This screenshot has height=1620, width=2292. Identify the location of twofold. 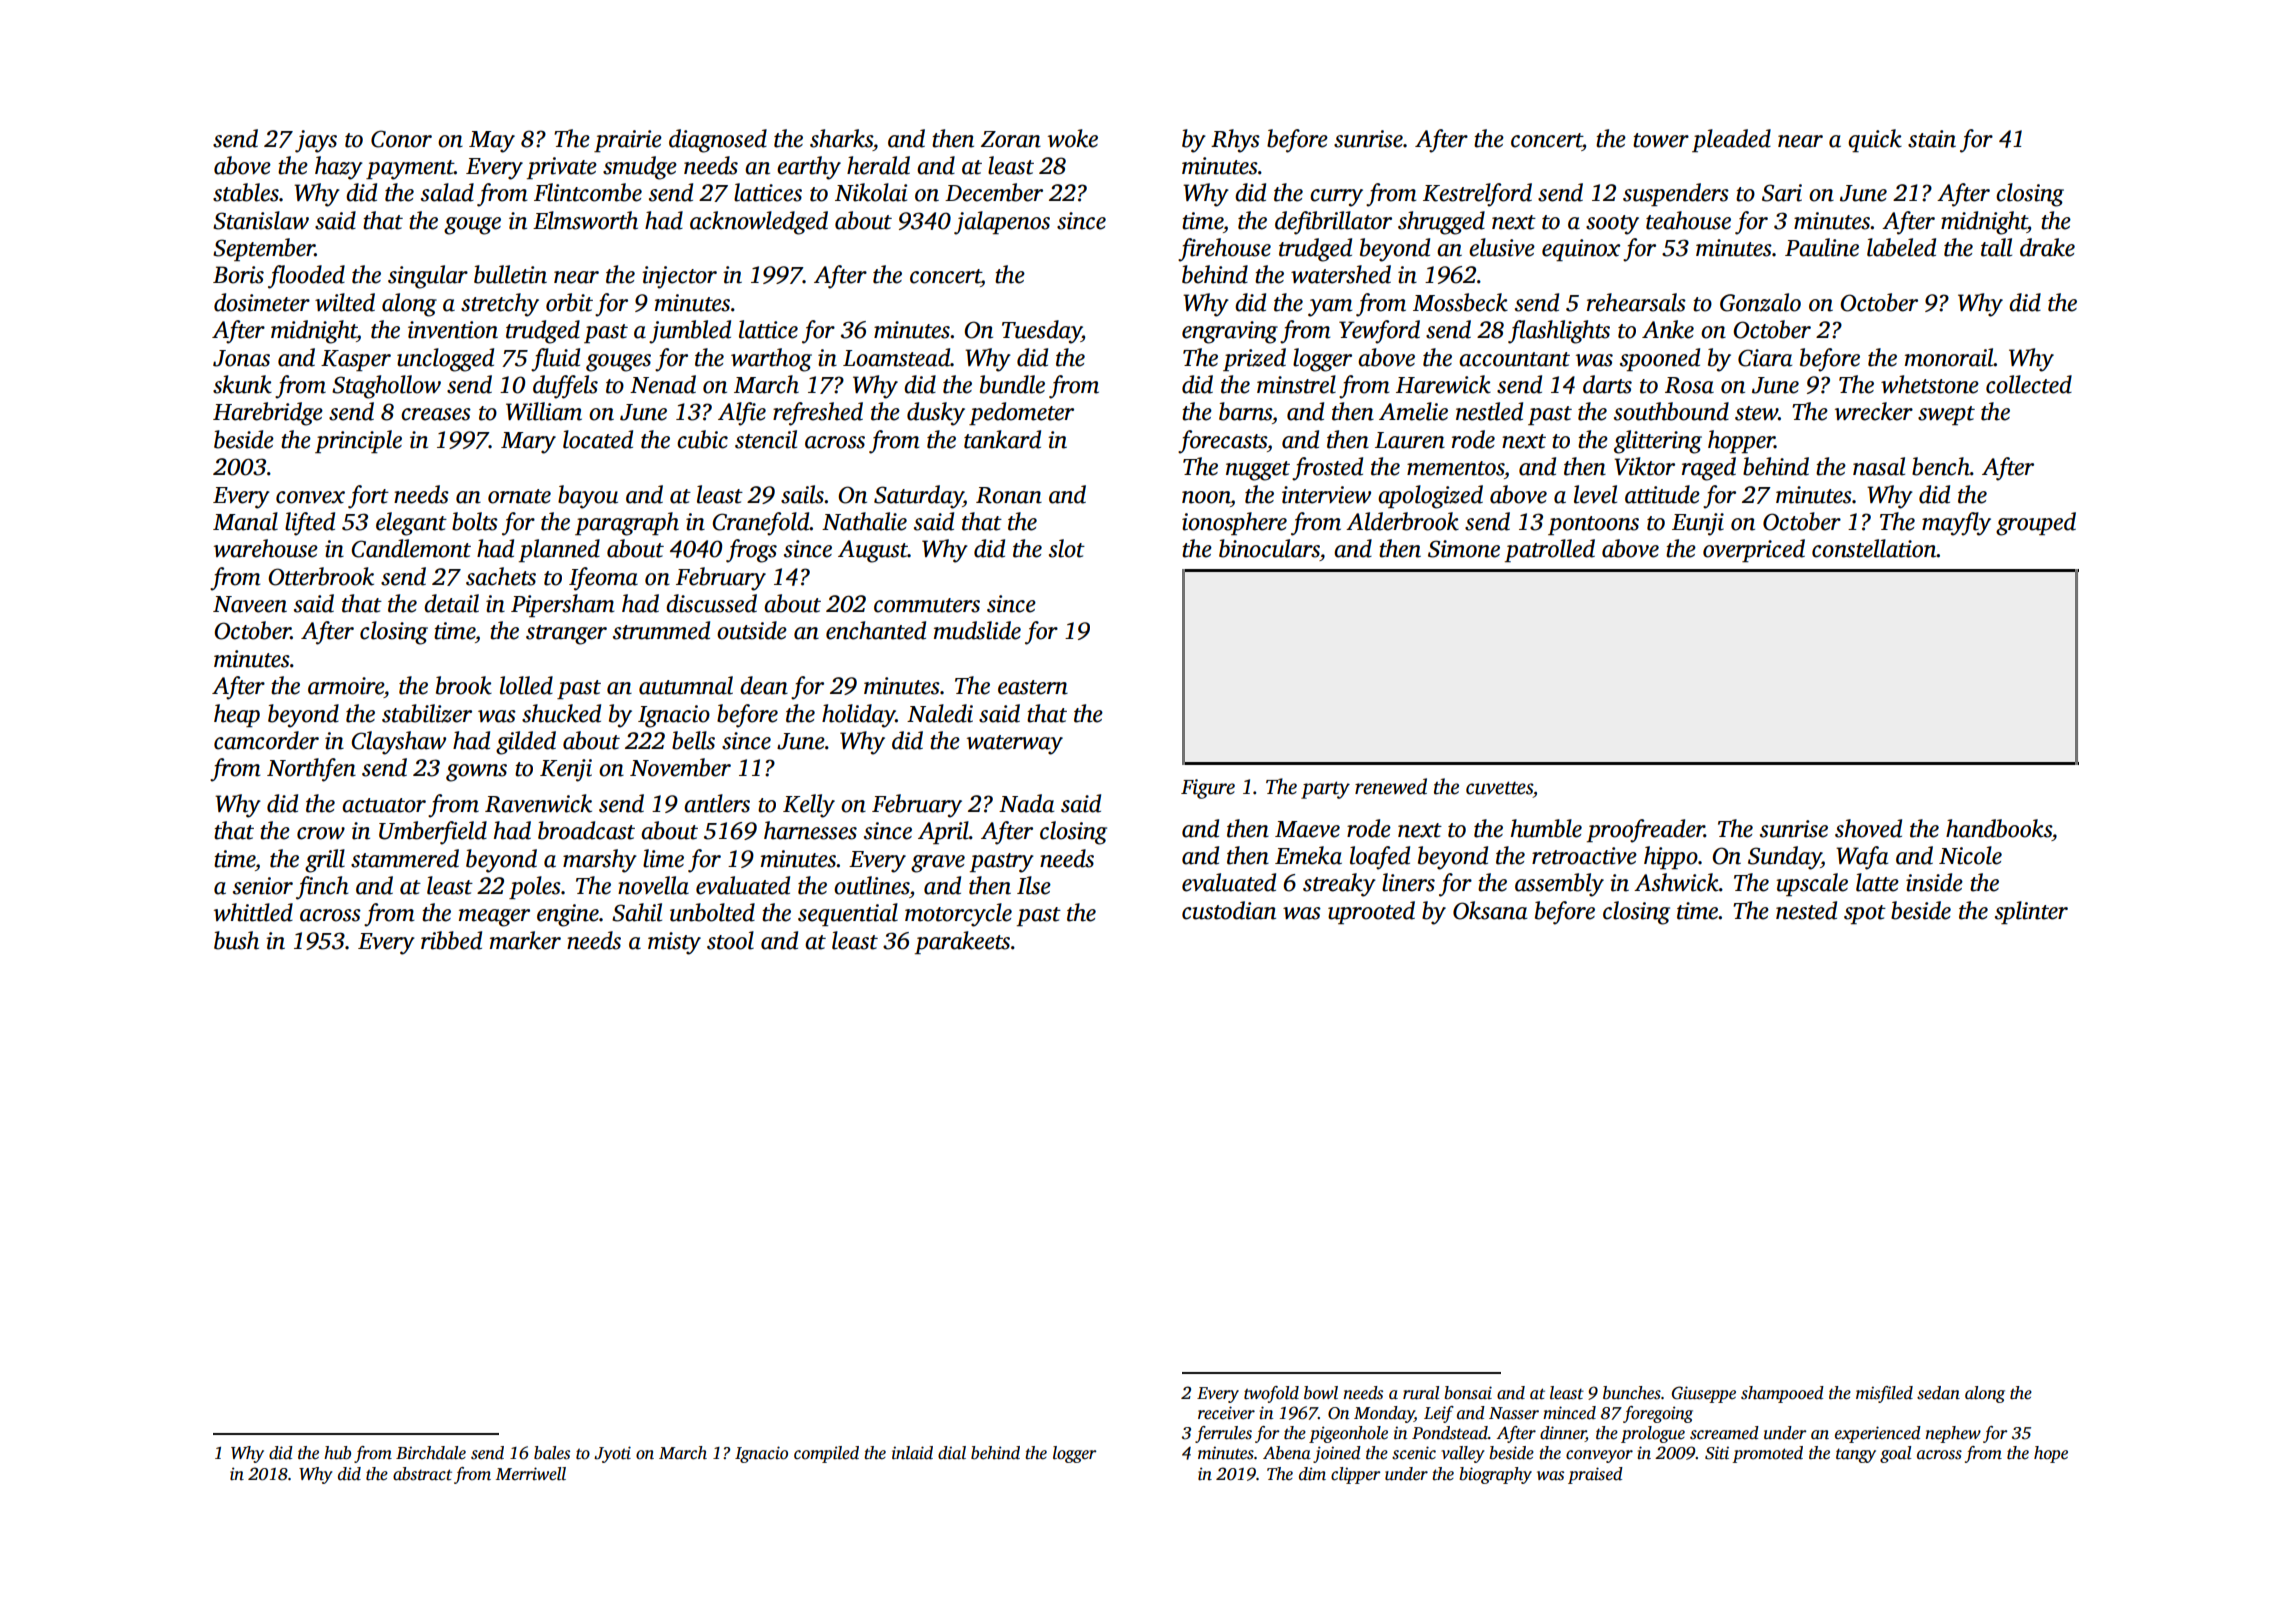
(1271, 1394).
